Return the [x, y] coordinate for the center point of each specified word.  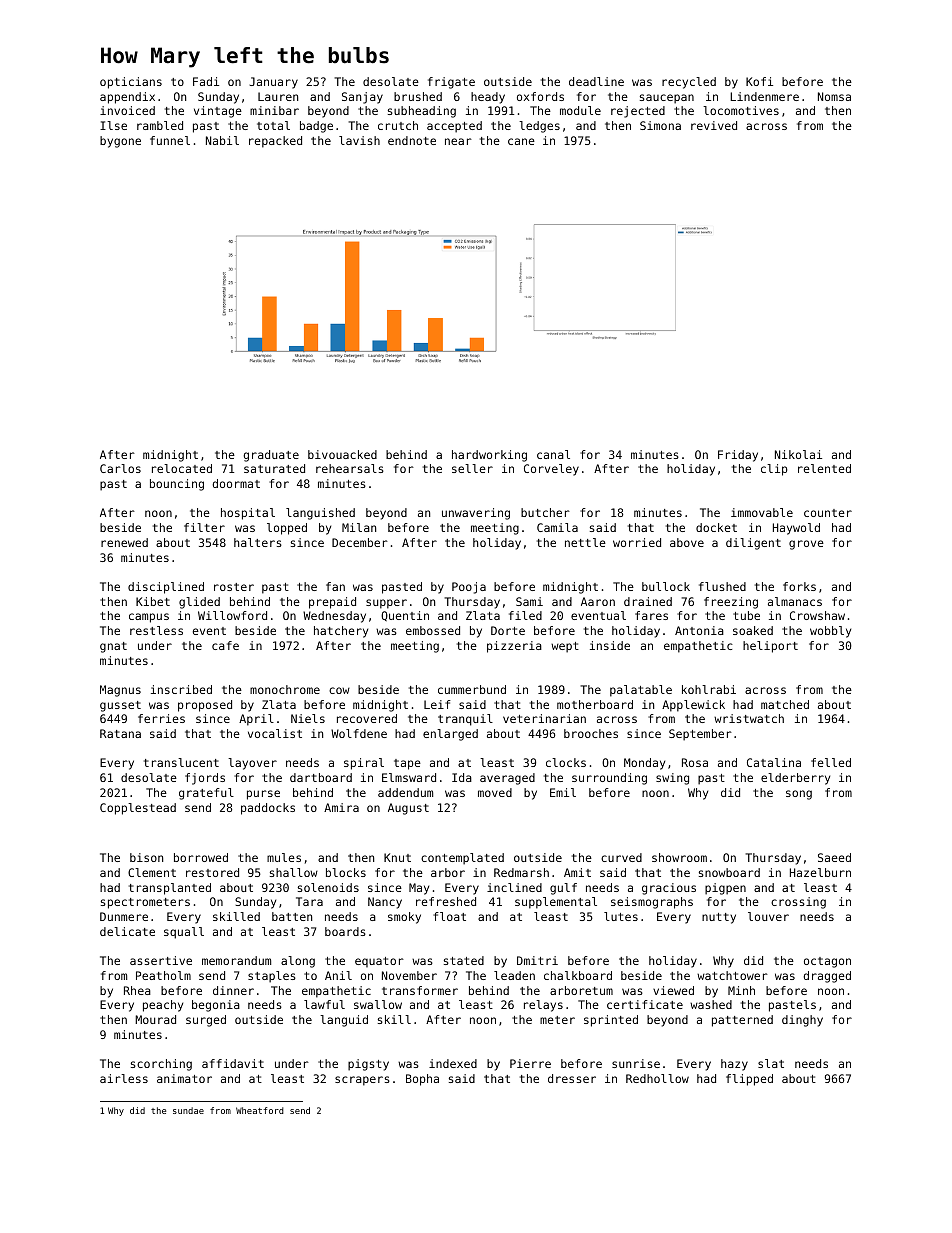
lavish [359, 140]
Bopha [422, 1080]
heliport [770, 647]
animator [184, 1078]
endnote [412, 140]
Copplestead [138, 809]
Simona [660, 125]
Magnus [120, 691]
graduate [271, 456]
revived [714, 125]
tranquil [465, 720]
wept [565, 647]
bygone [120, 142]
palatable [641, 691]
